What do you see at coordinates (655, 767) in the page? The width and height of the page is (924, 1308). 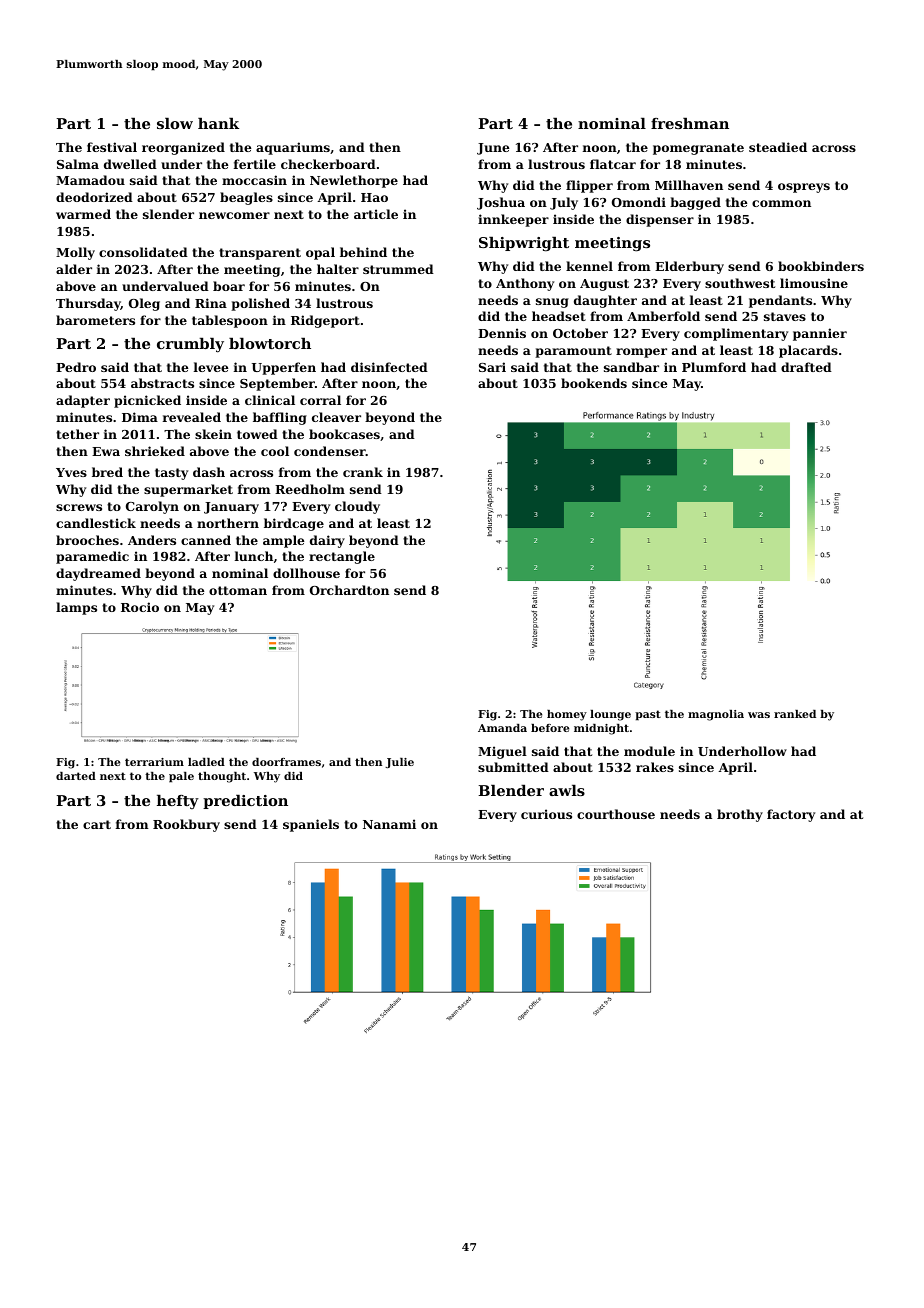 I see `rakes` at bounding box center [655, 767].
